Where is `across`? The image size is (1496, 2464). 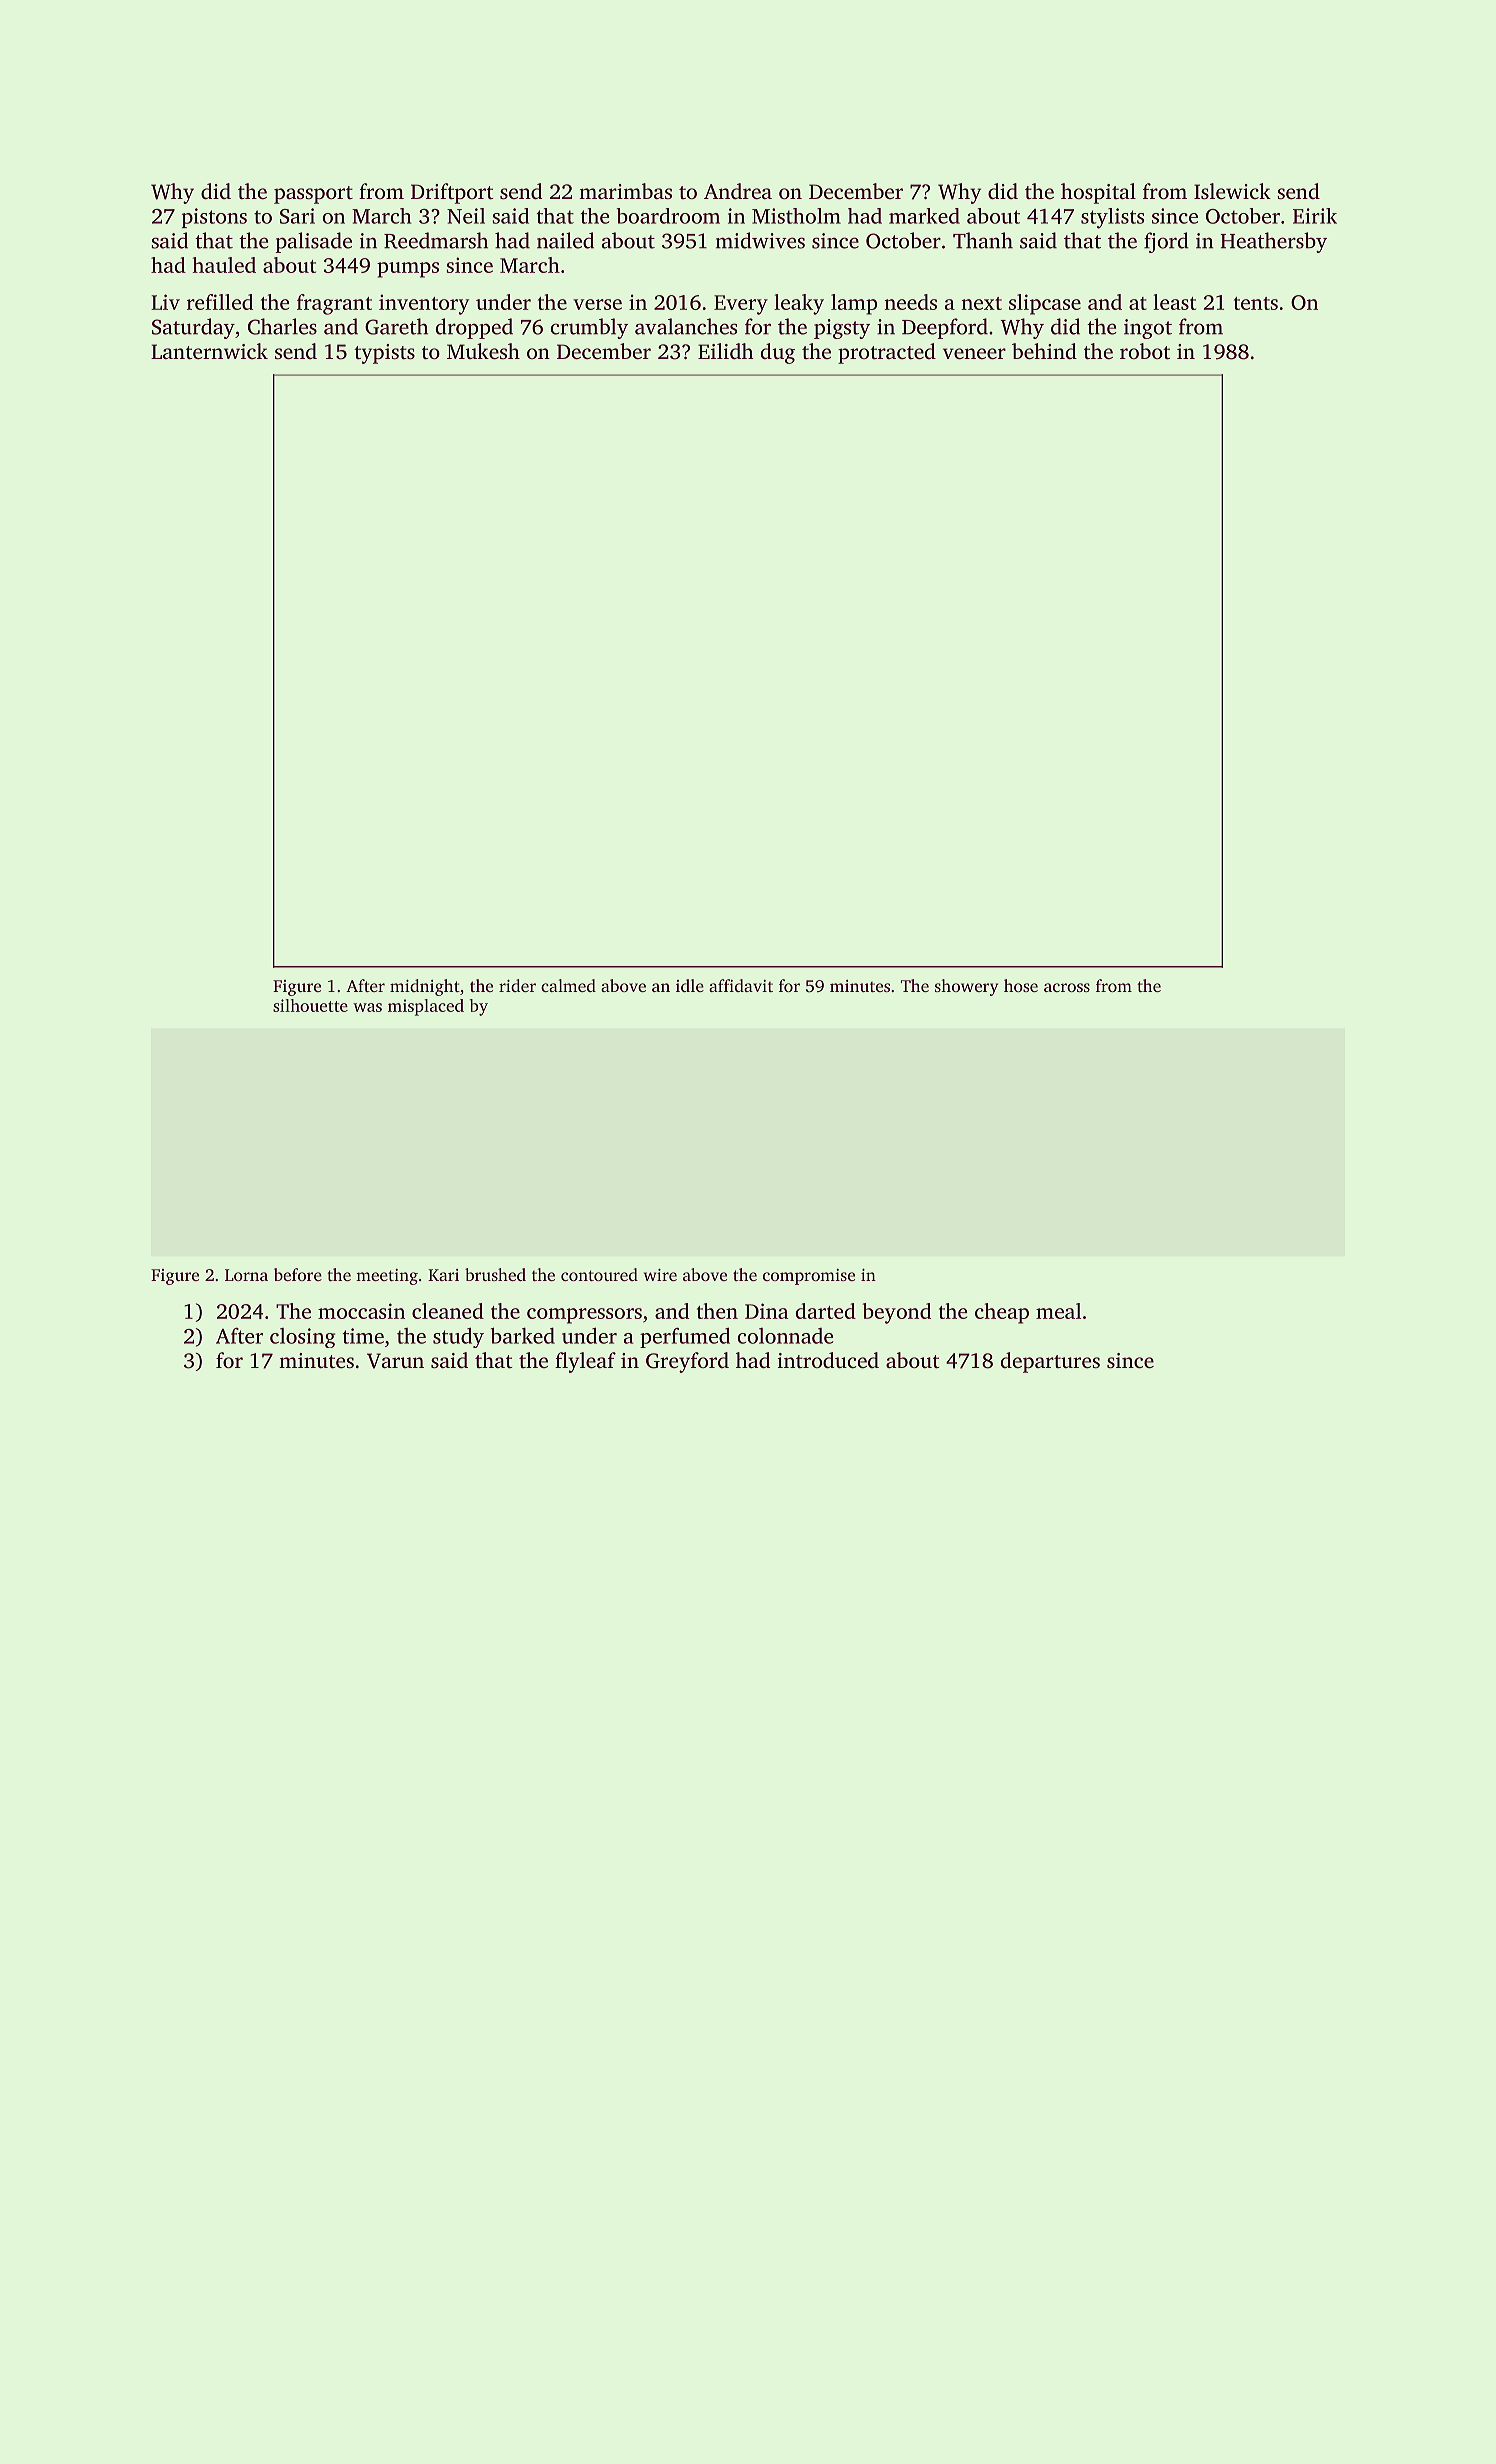 across is located at coordinates (1067, 987).
